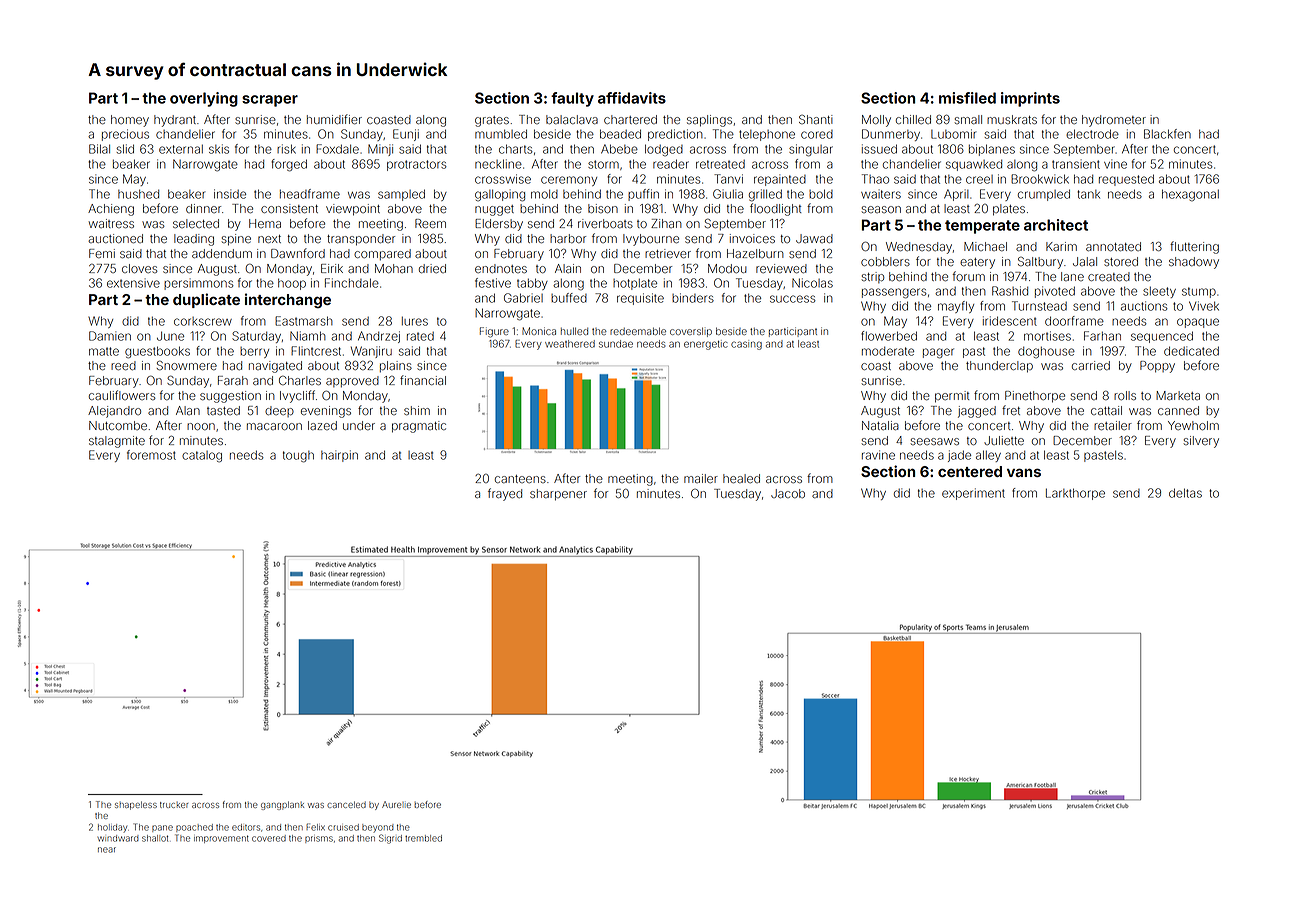  What do you see at coordinates (570, 344) in the document?
I see `weathered` at bounding box center [570, 344].
